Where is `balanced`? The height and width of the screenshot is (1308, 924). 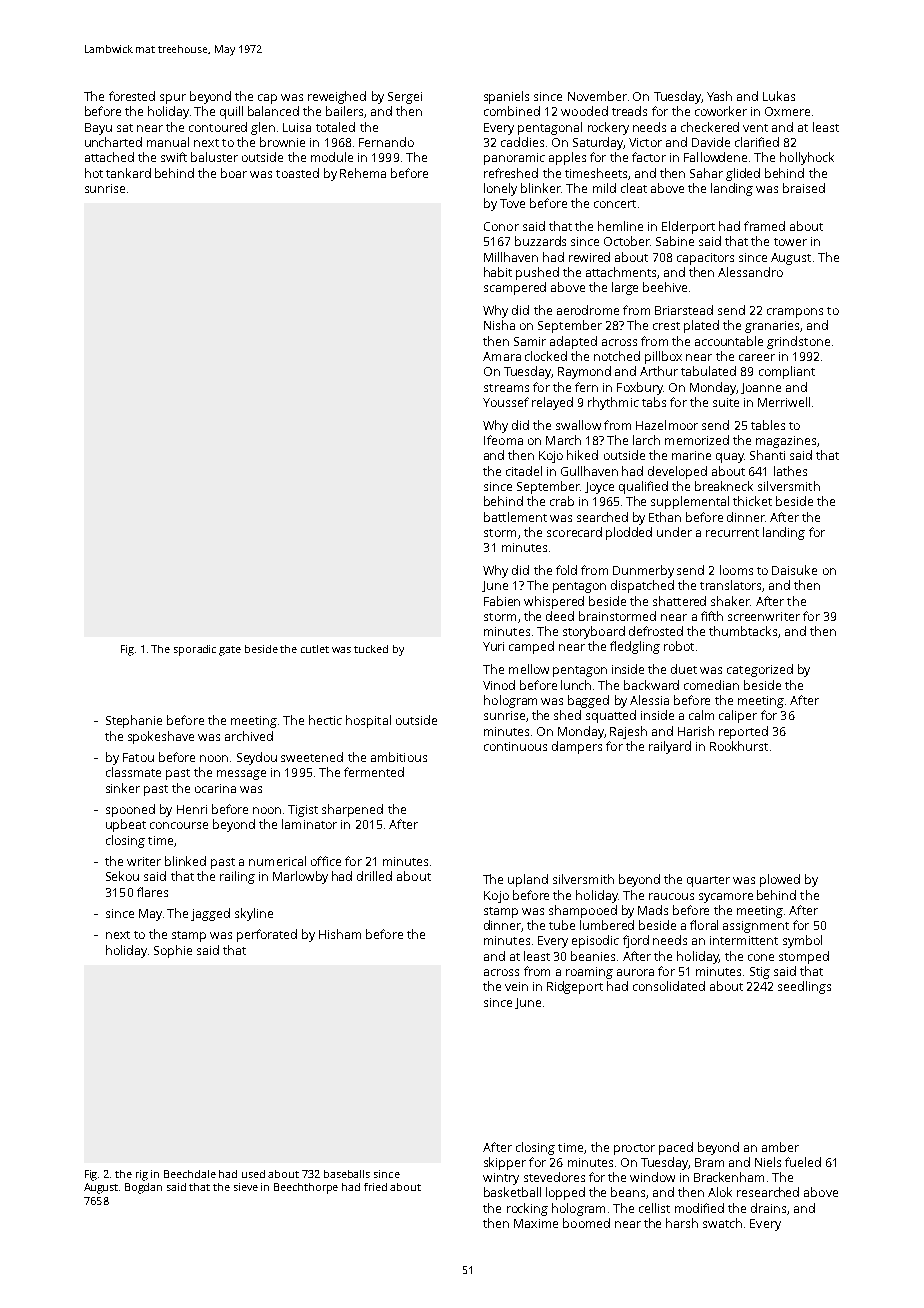 balanced is located at coordinates (273, 111).
